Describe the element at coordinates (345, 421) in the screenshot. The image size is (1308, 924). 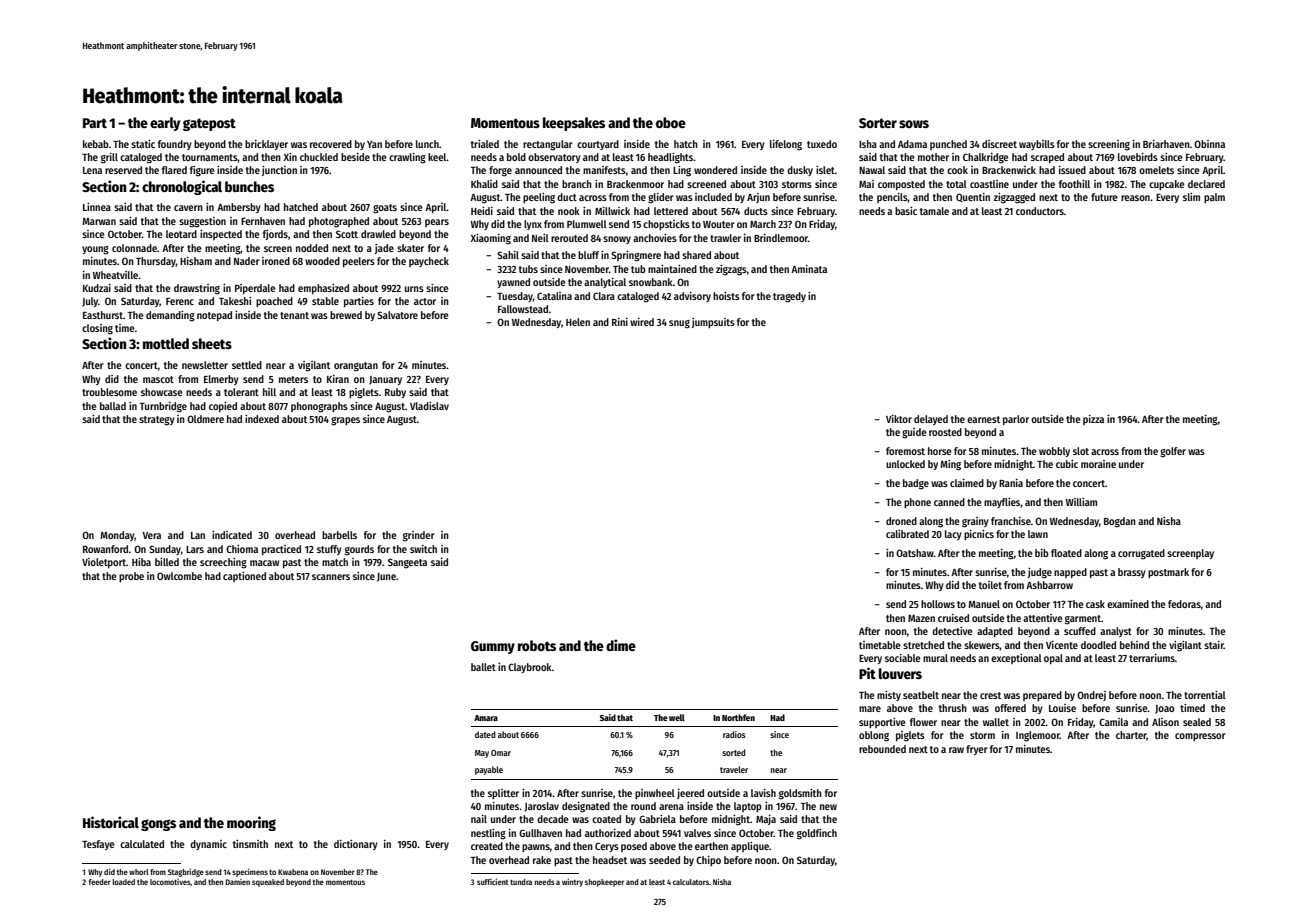
I see `grapes` at that location.
